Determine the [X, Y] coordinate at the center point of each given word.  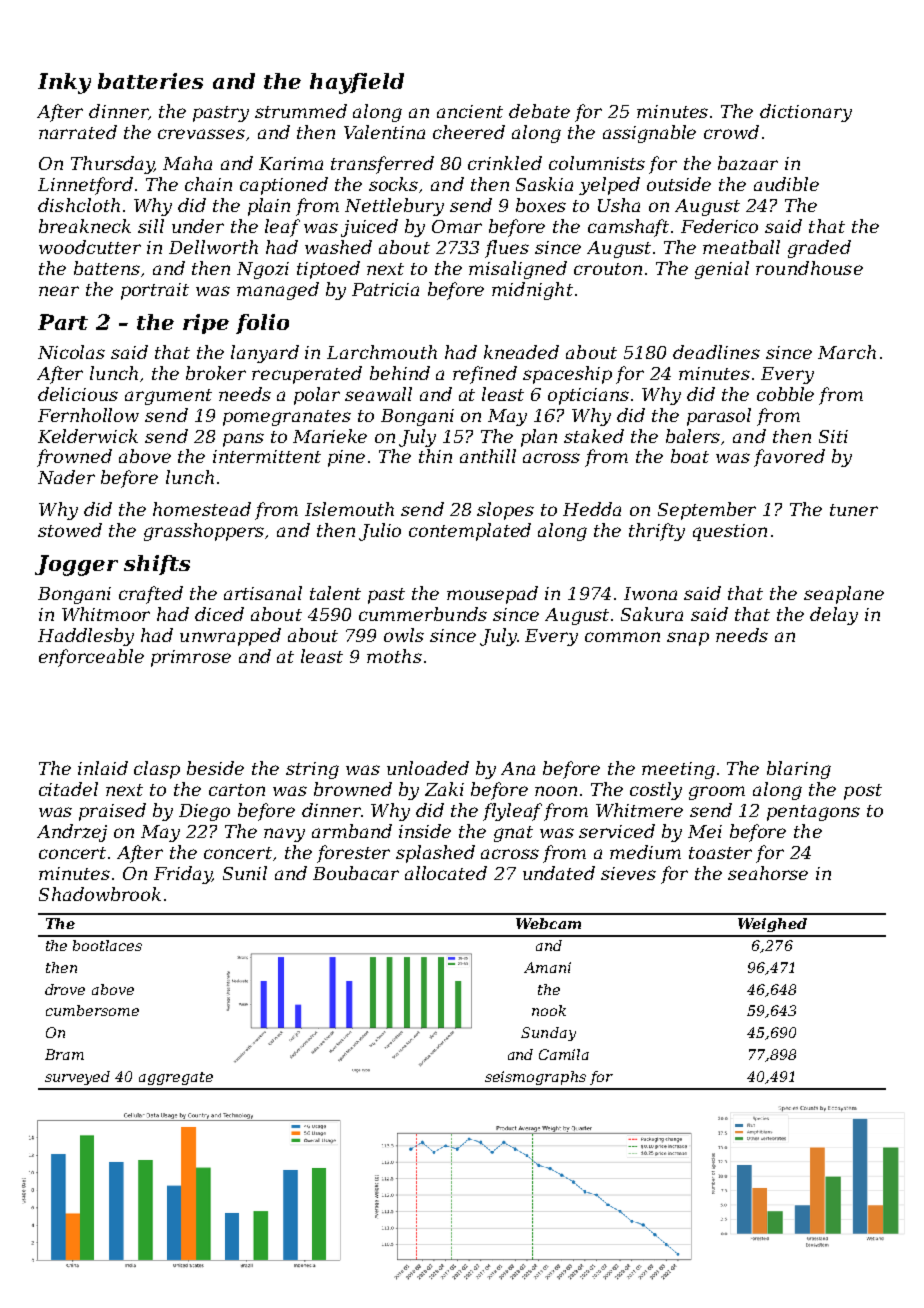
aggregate [176, 1078]
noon [556, 791]
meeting [678, 770]
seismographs [535, 1078]
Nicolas [71, 352]
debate [539, 111]
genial [722, 270]
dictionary [806, 113]
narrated [78, 132]
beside [215, 768]
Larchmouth [382, 352]
